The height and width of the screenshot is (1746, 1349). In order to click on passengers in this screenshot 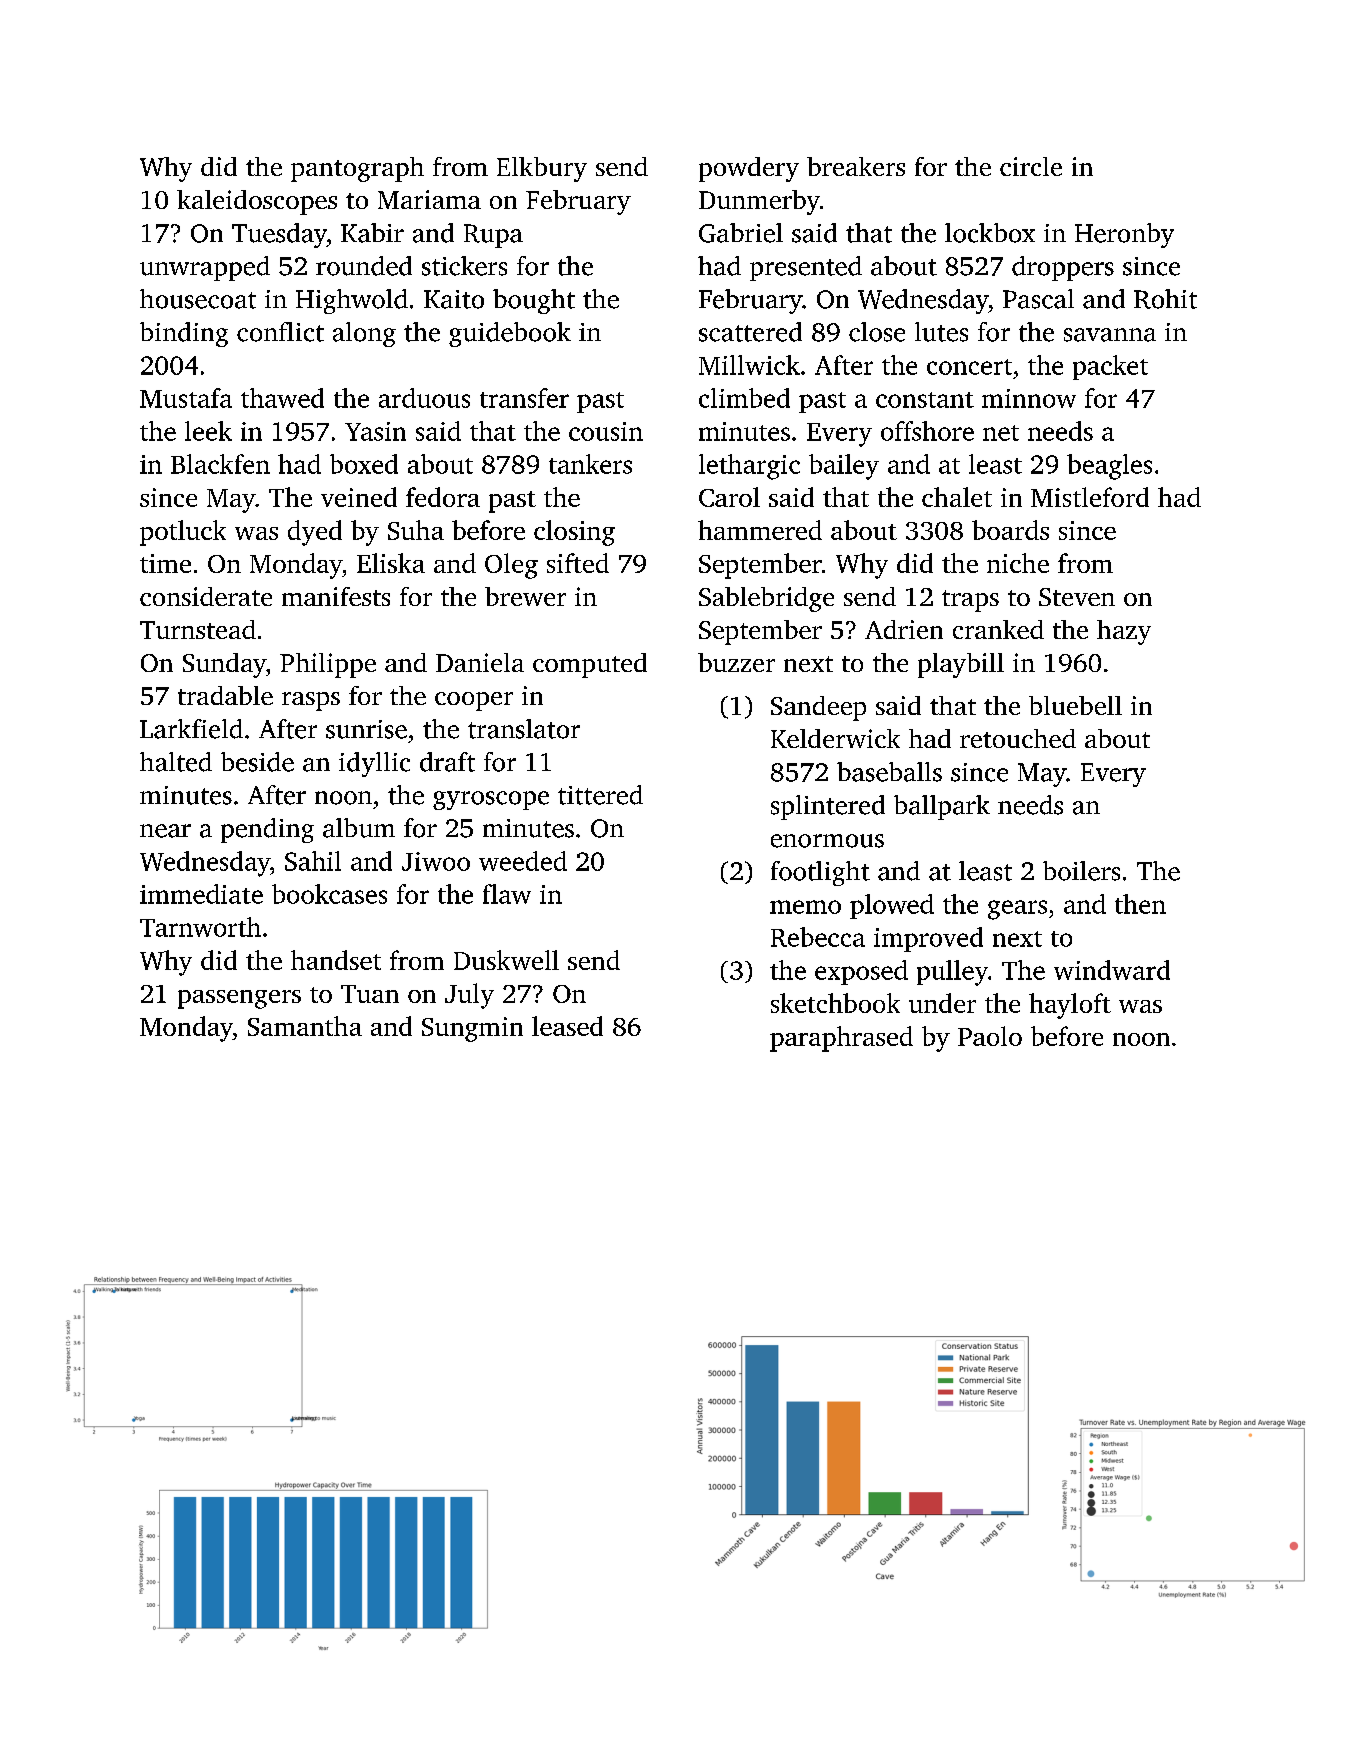, I will do `click(239, 999)`.
